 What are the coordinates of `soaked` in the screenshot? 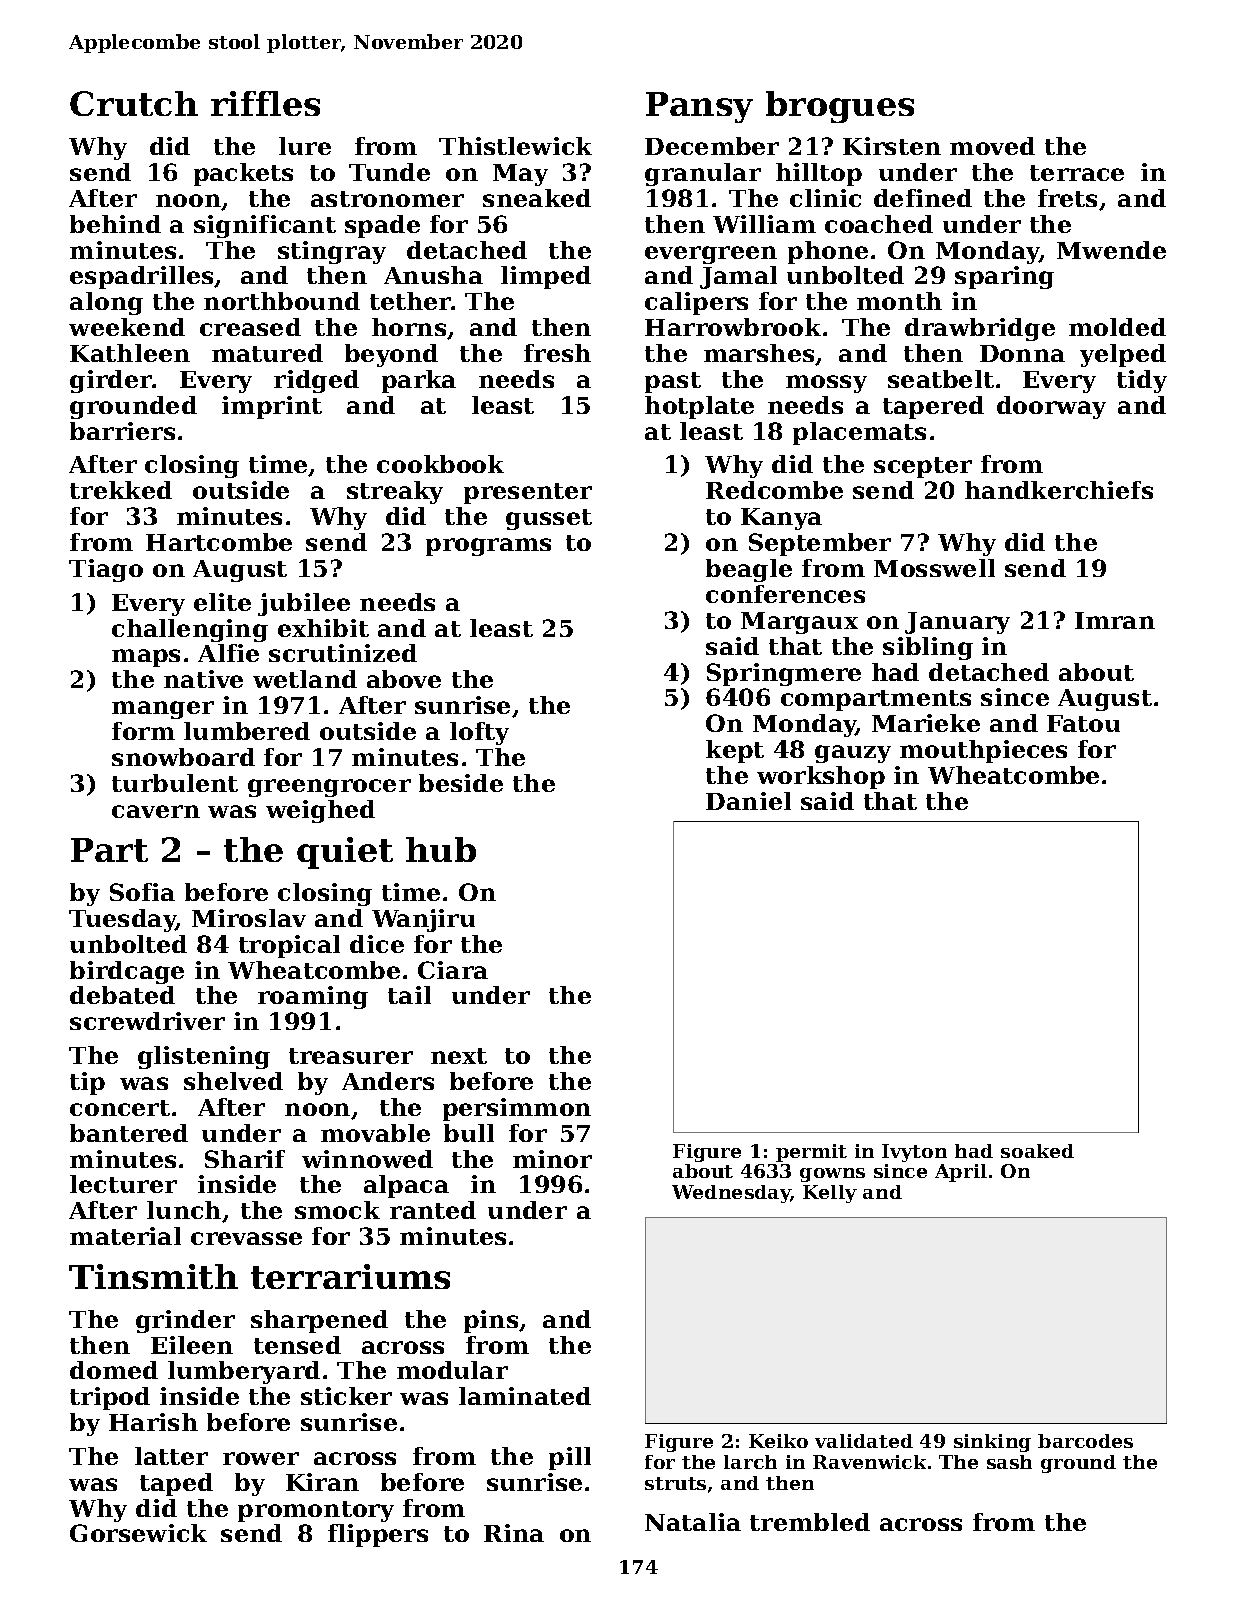 It's located at (1037, 1151).
